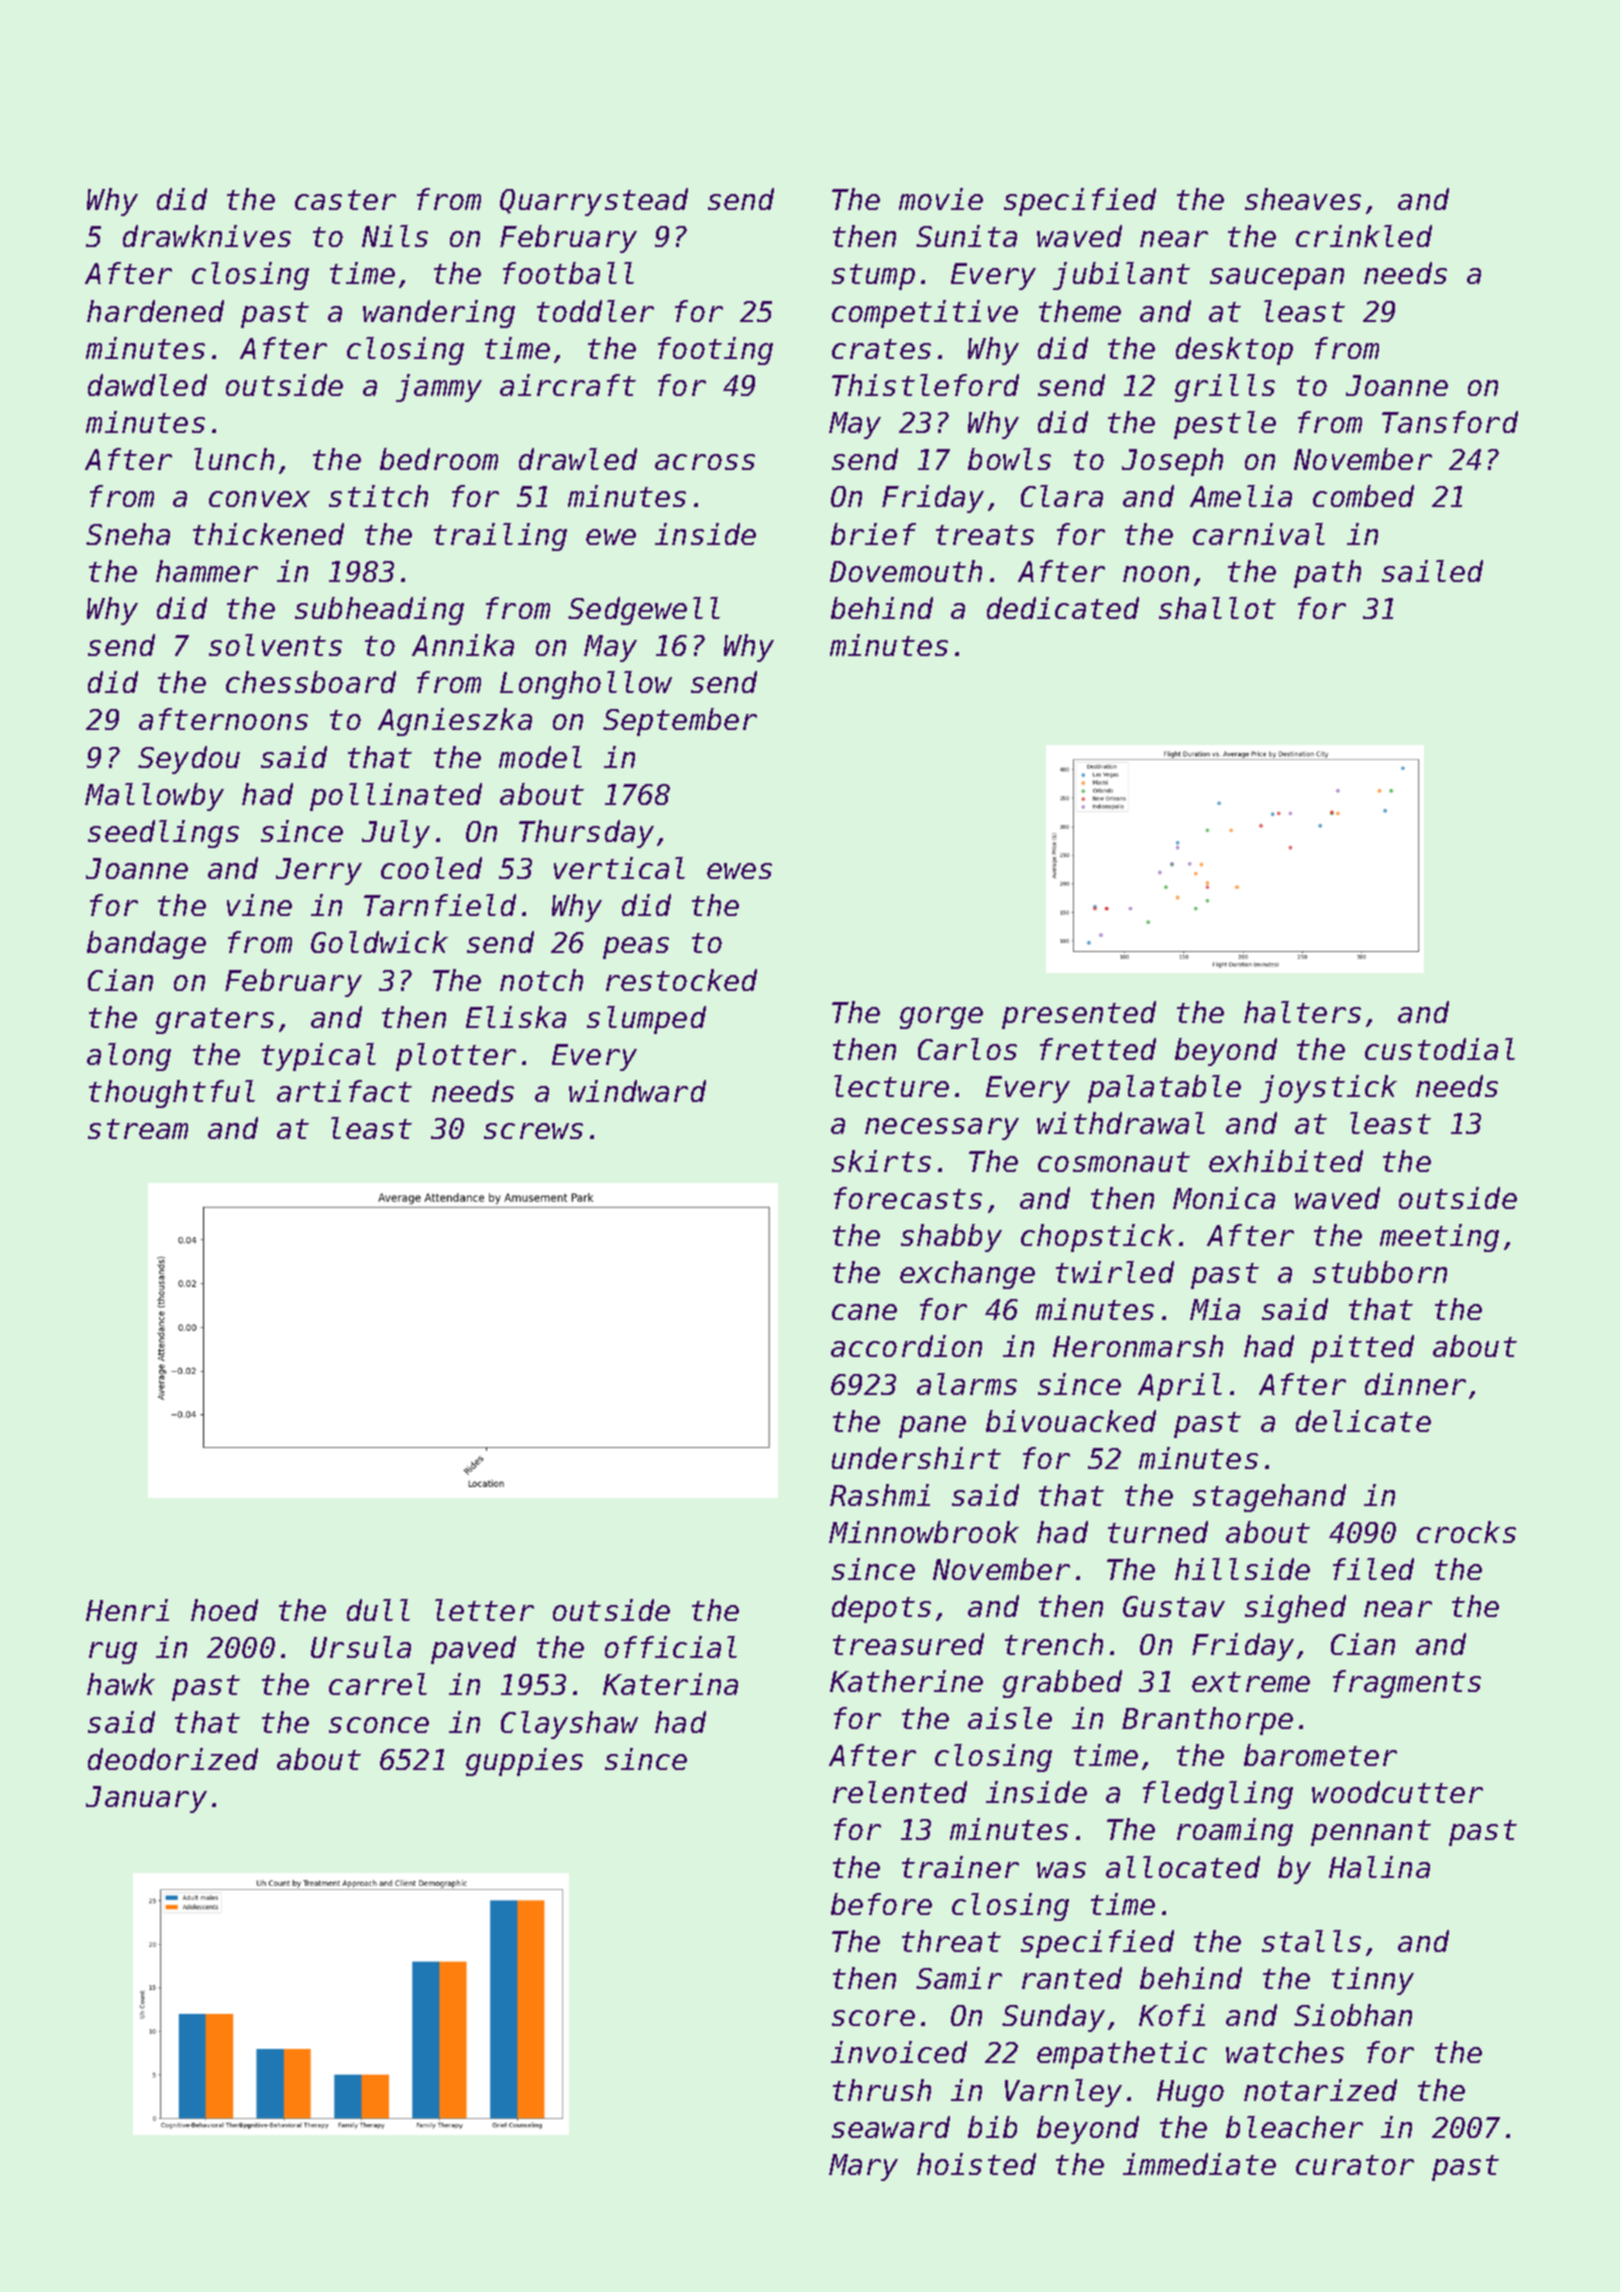 The width and height of the page is (1620, 2292). Describe the element at coordinates (976, 2164) in the page. I see `hoisted` at that location.
